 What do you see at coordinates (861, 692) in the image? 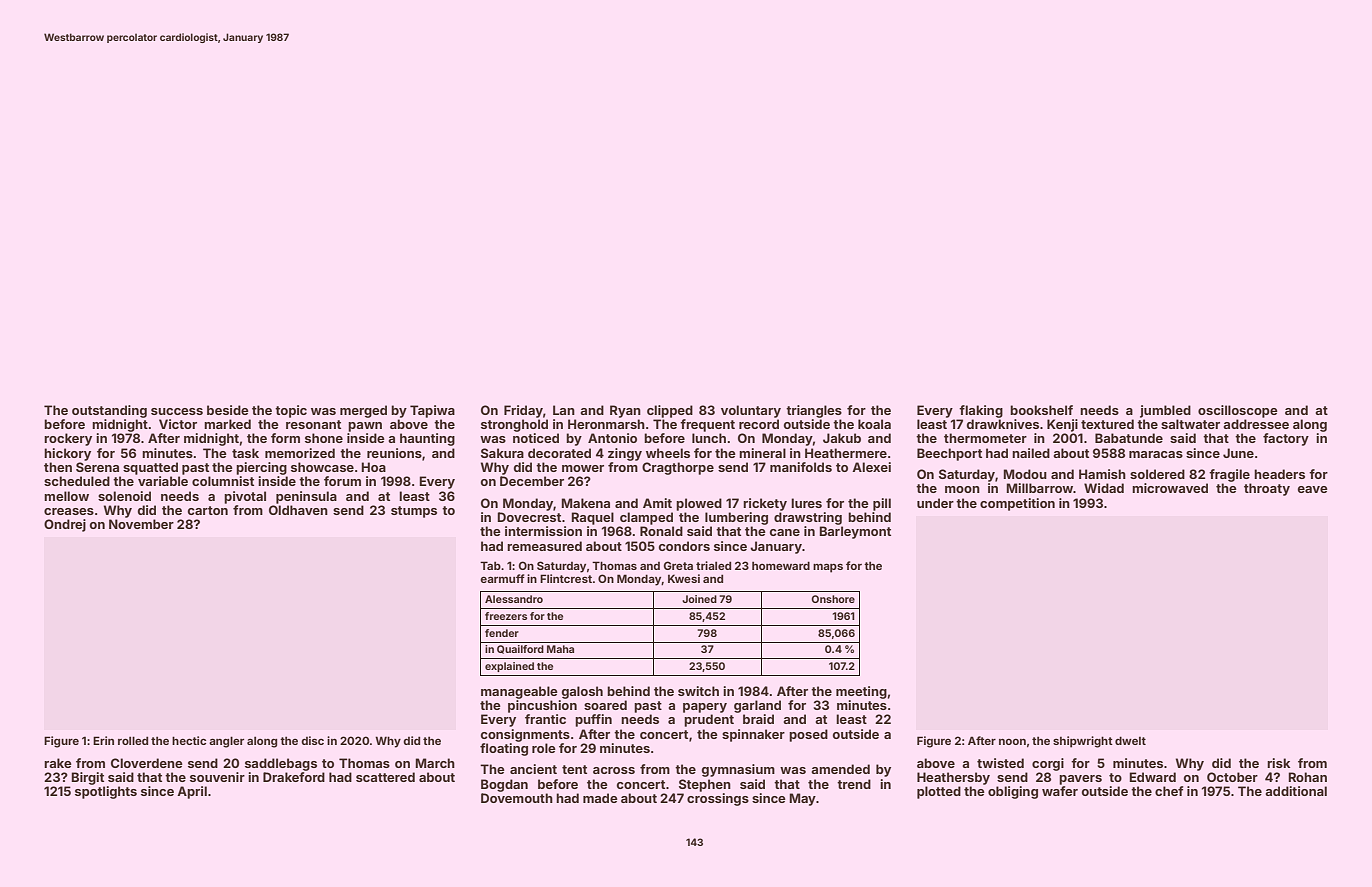
I see `meeting` at bounding box center [861, 692].
